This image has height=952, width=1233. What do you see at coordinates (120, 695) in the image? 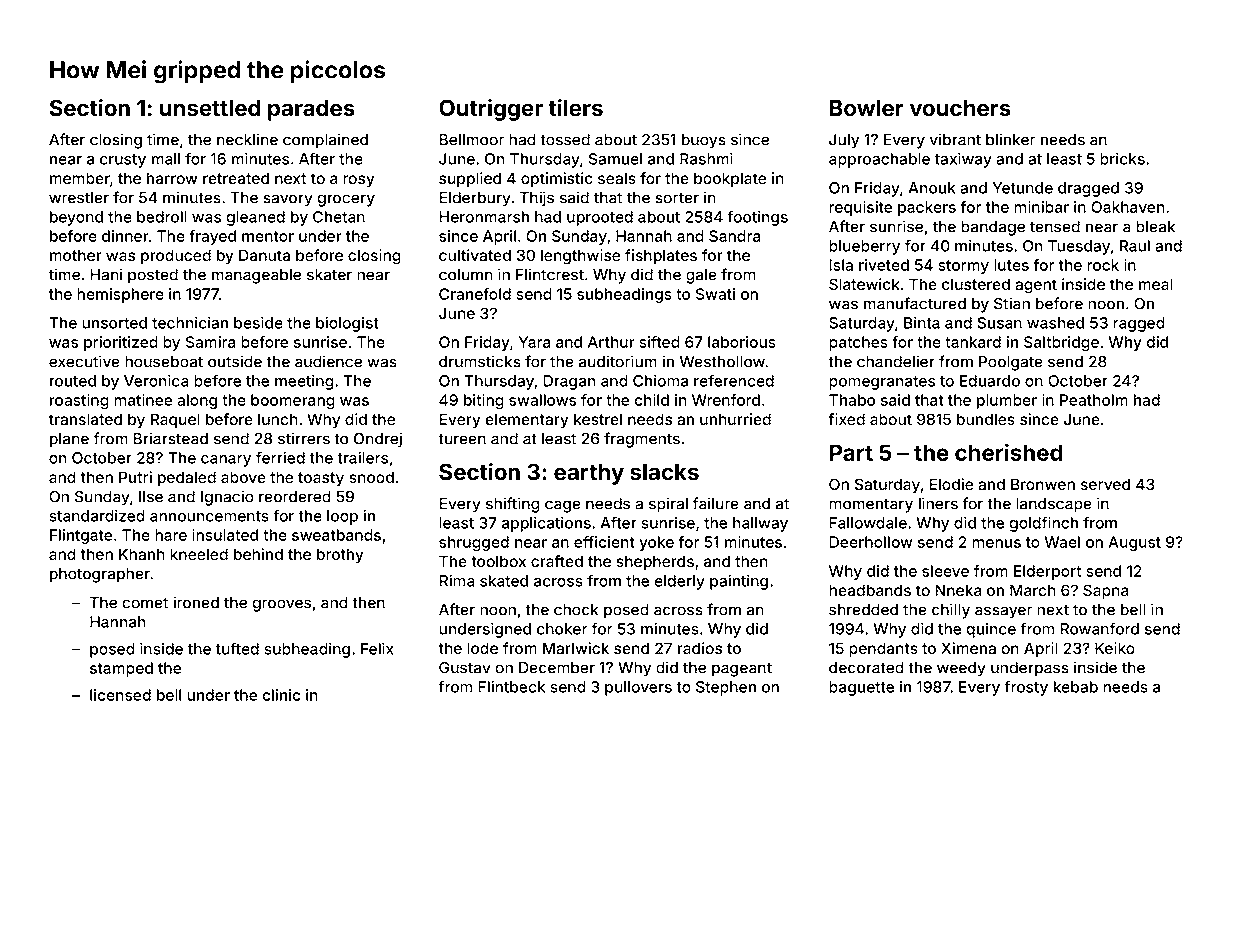
I see `licensed` at bounding box center [120, 695].
